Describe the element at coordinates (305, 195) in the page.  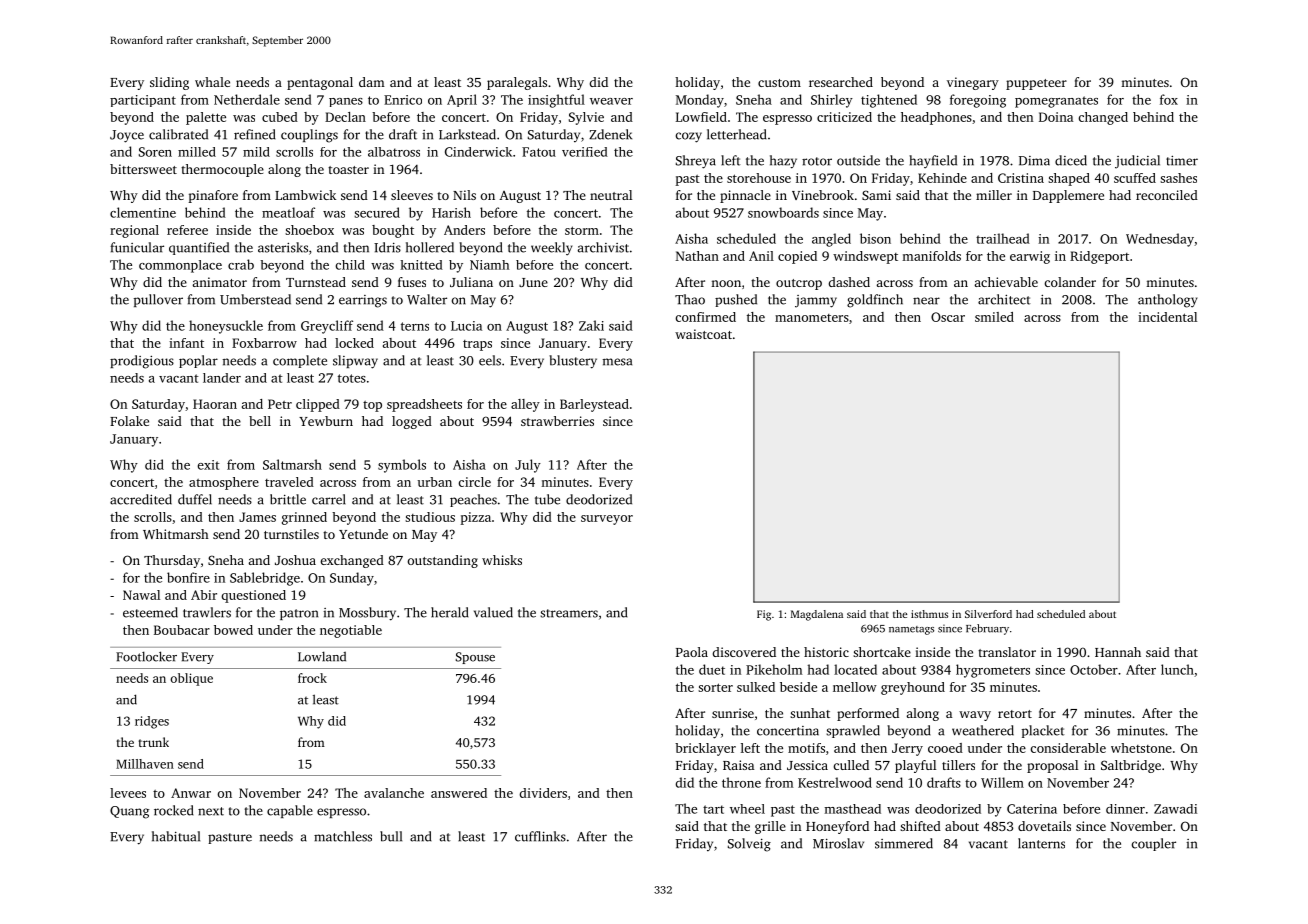
I see `Lambwick` at that location.
